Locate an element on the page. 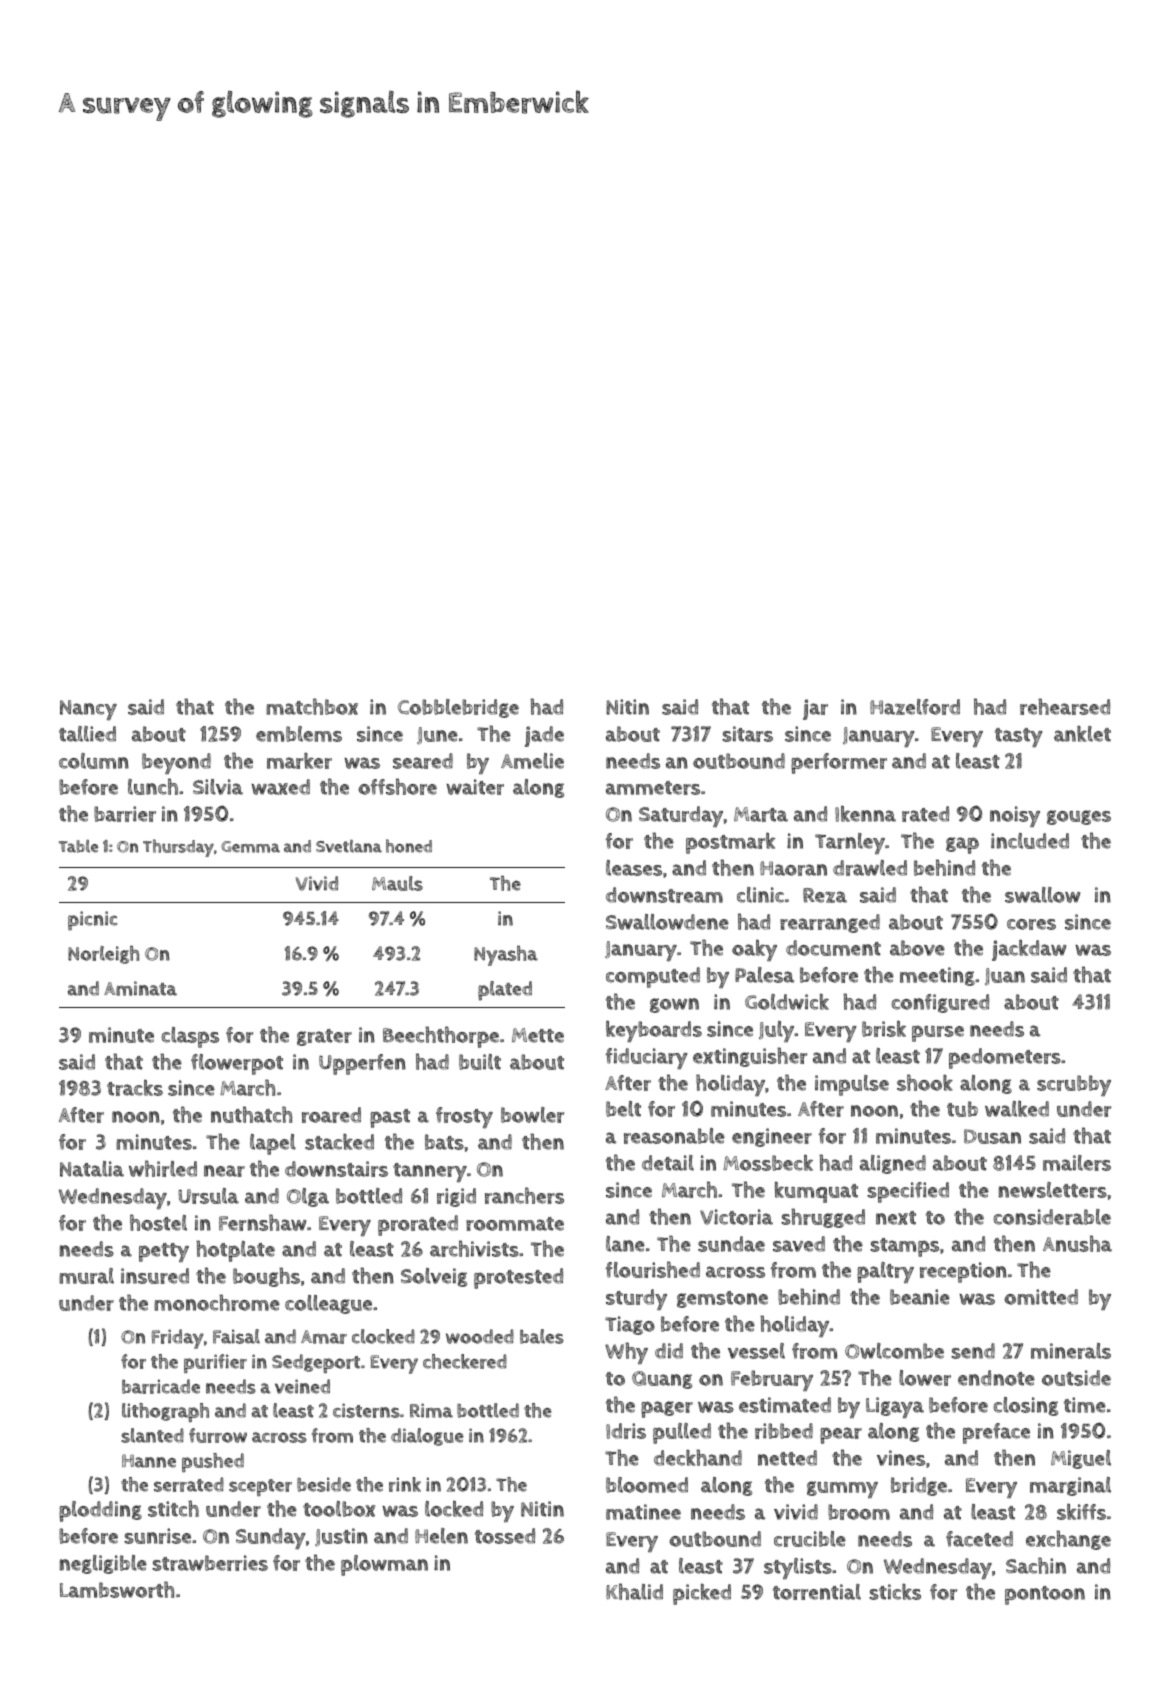 The width and height of the page is (1170, 1695). rehearsed is located at coordinates (1065, 706).
